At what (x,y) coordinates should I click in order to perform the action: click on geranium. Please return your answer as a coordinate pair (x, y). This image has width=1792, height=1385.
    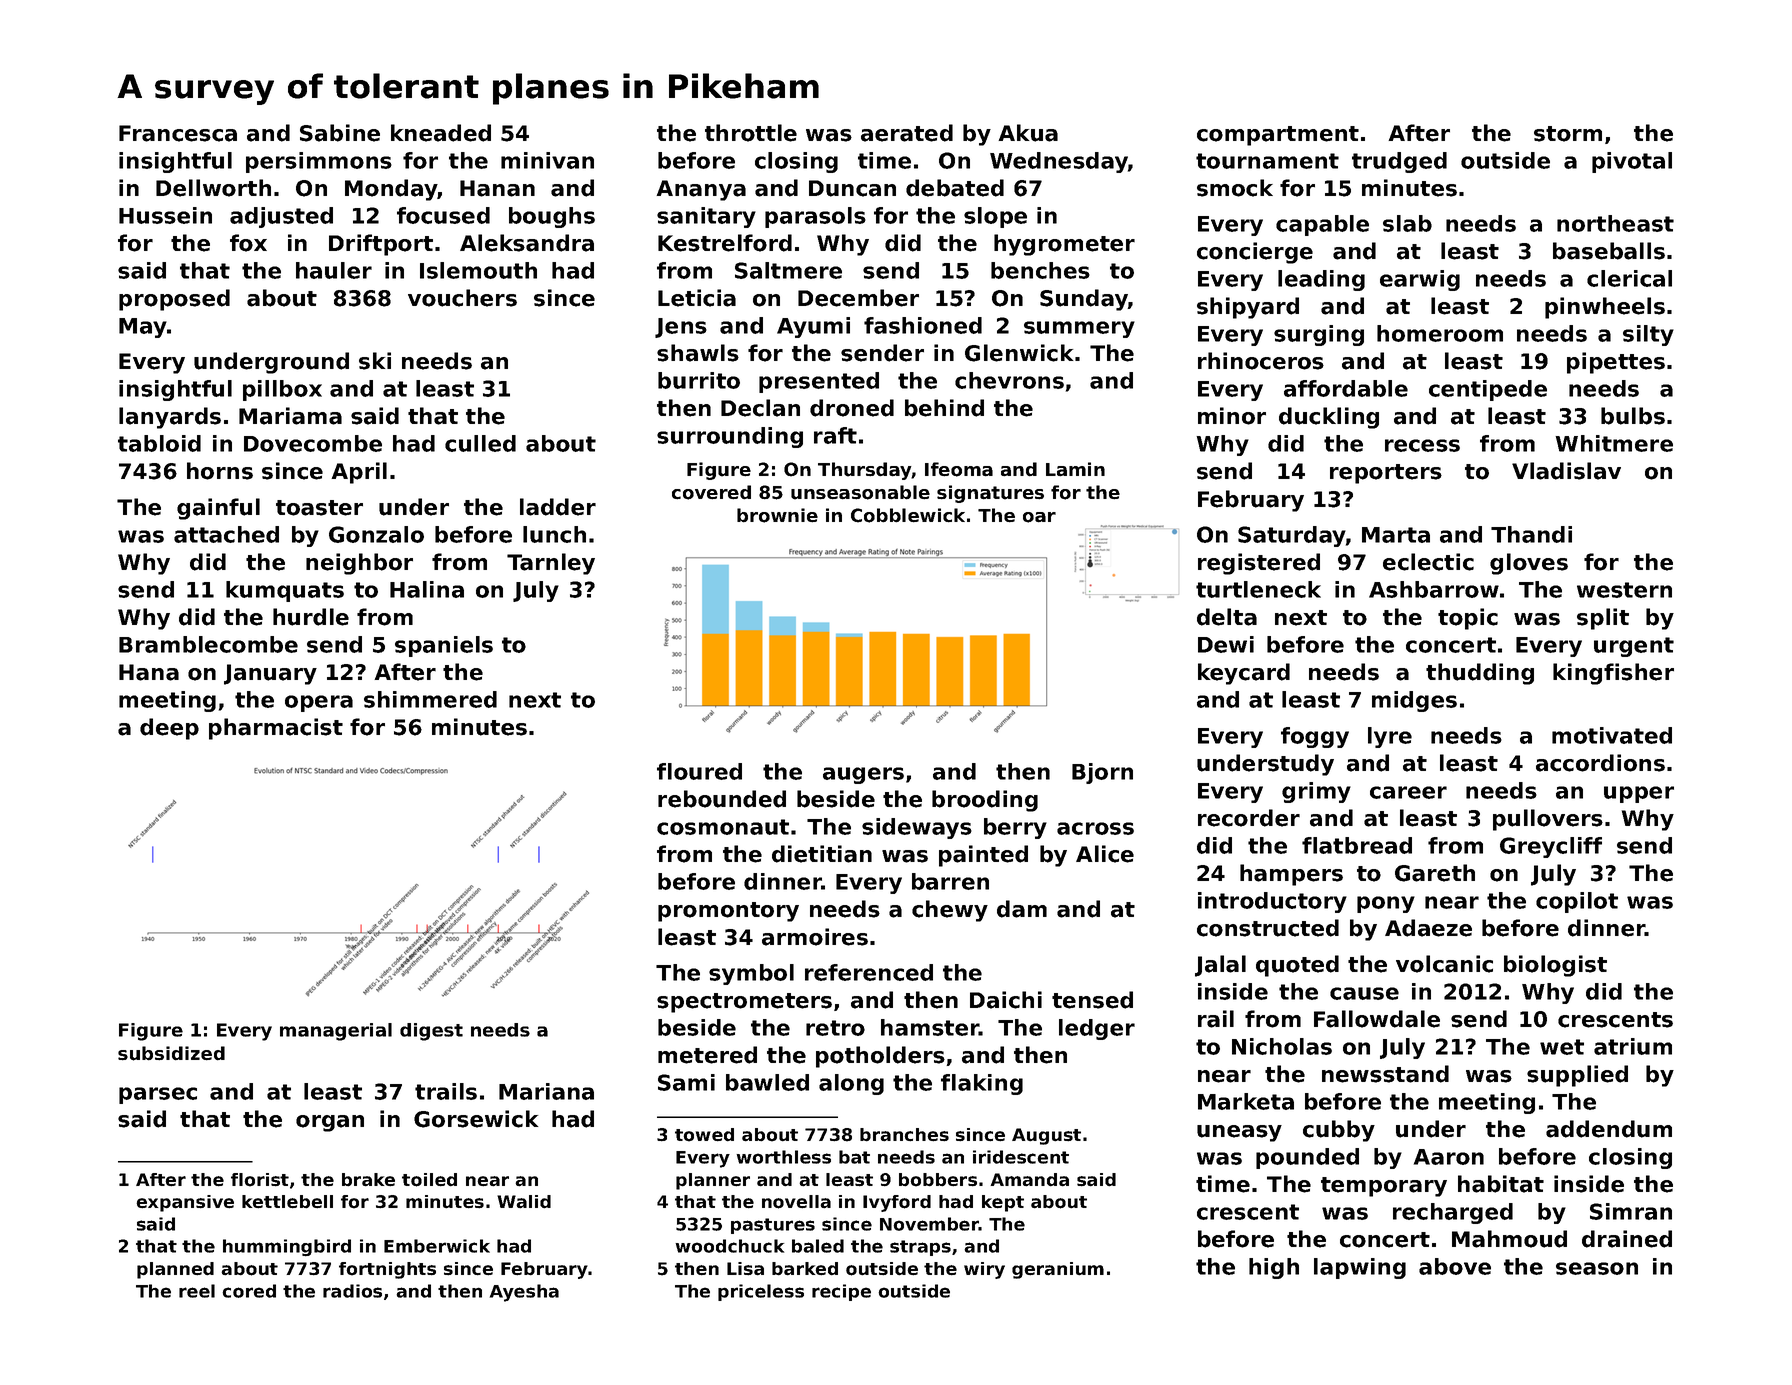
    Looking at the image, I should click on (1058, 1270).
